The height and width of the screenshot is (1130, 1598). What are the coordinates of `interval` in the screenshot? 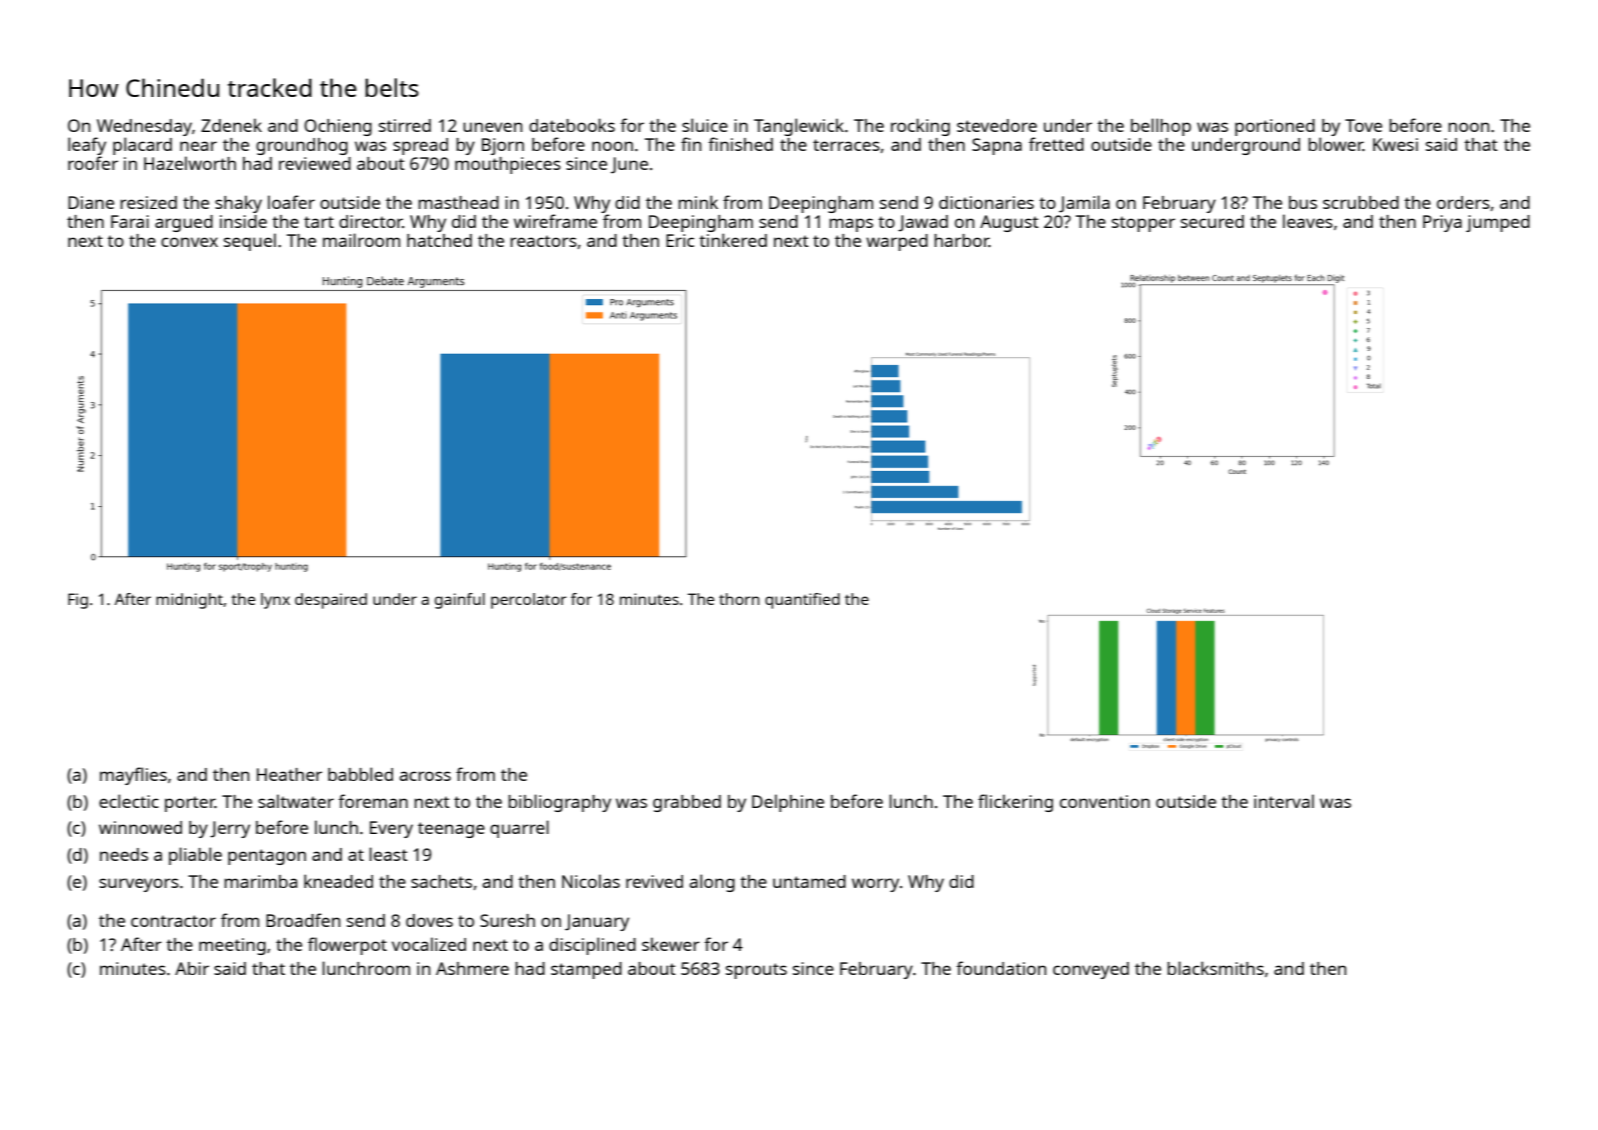 It's located at (1284, 801).
